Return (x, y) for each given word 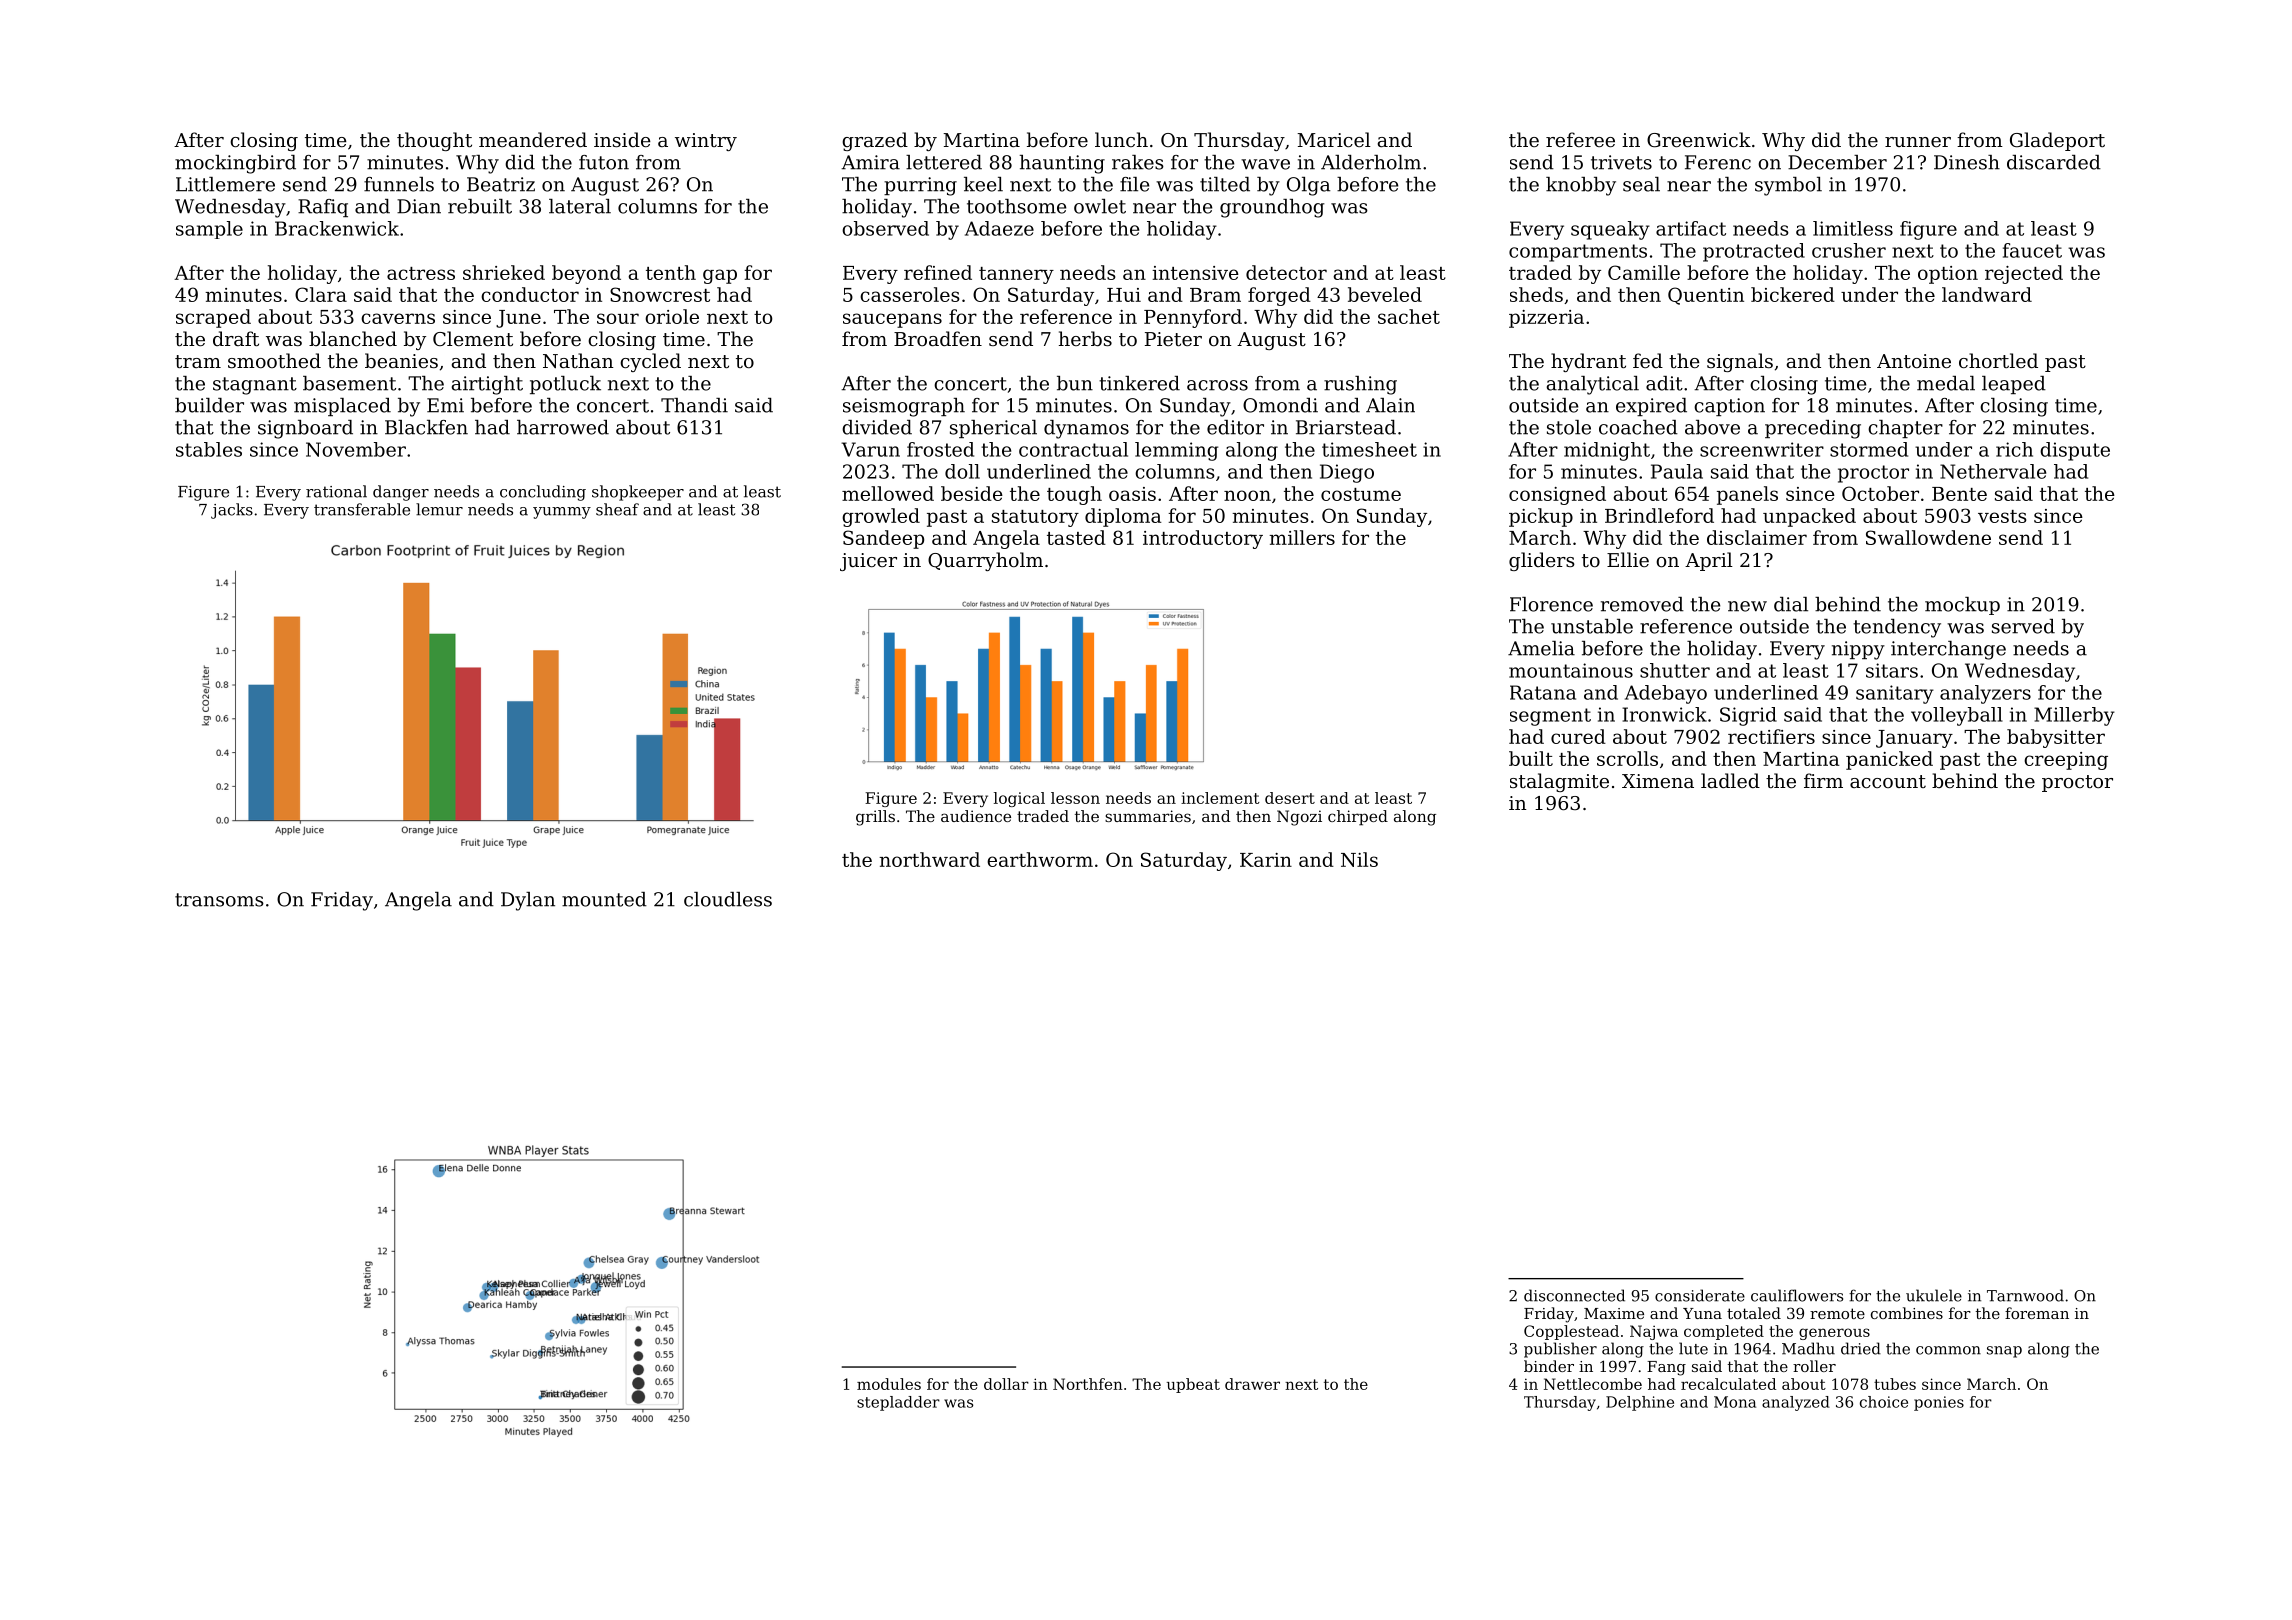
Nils (1359, 859)
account (1888, 781)
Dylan (528, 901)
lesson (1075, 798)
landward (1987, 294)
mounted (604, 899)
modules (889, 1384)
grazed (875, 141)
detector (1286, 272)
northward (929, 859)
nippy (1858, 650)
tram (198, 361)
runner (1918, 142)
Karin (1266, 860)
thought (434, 141)
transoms (219, 900)
